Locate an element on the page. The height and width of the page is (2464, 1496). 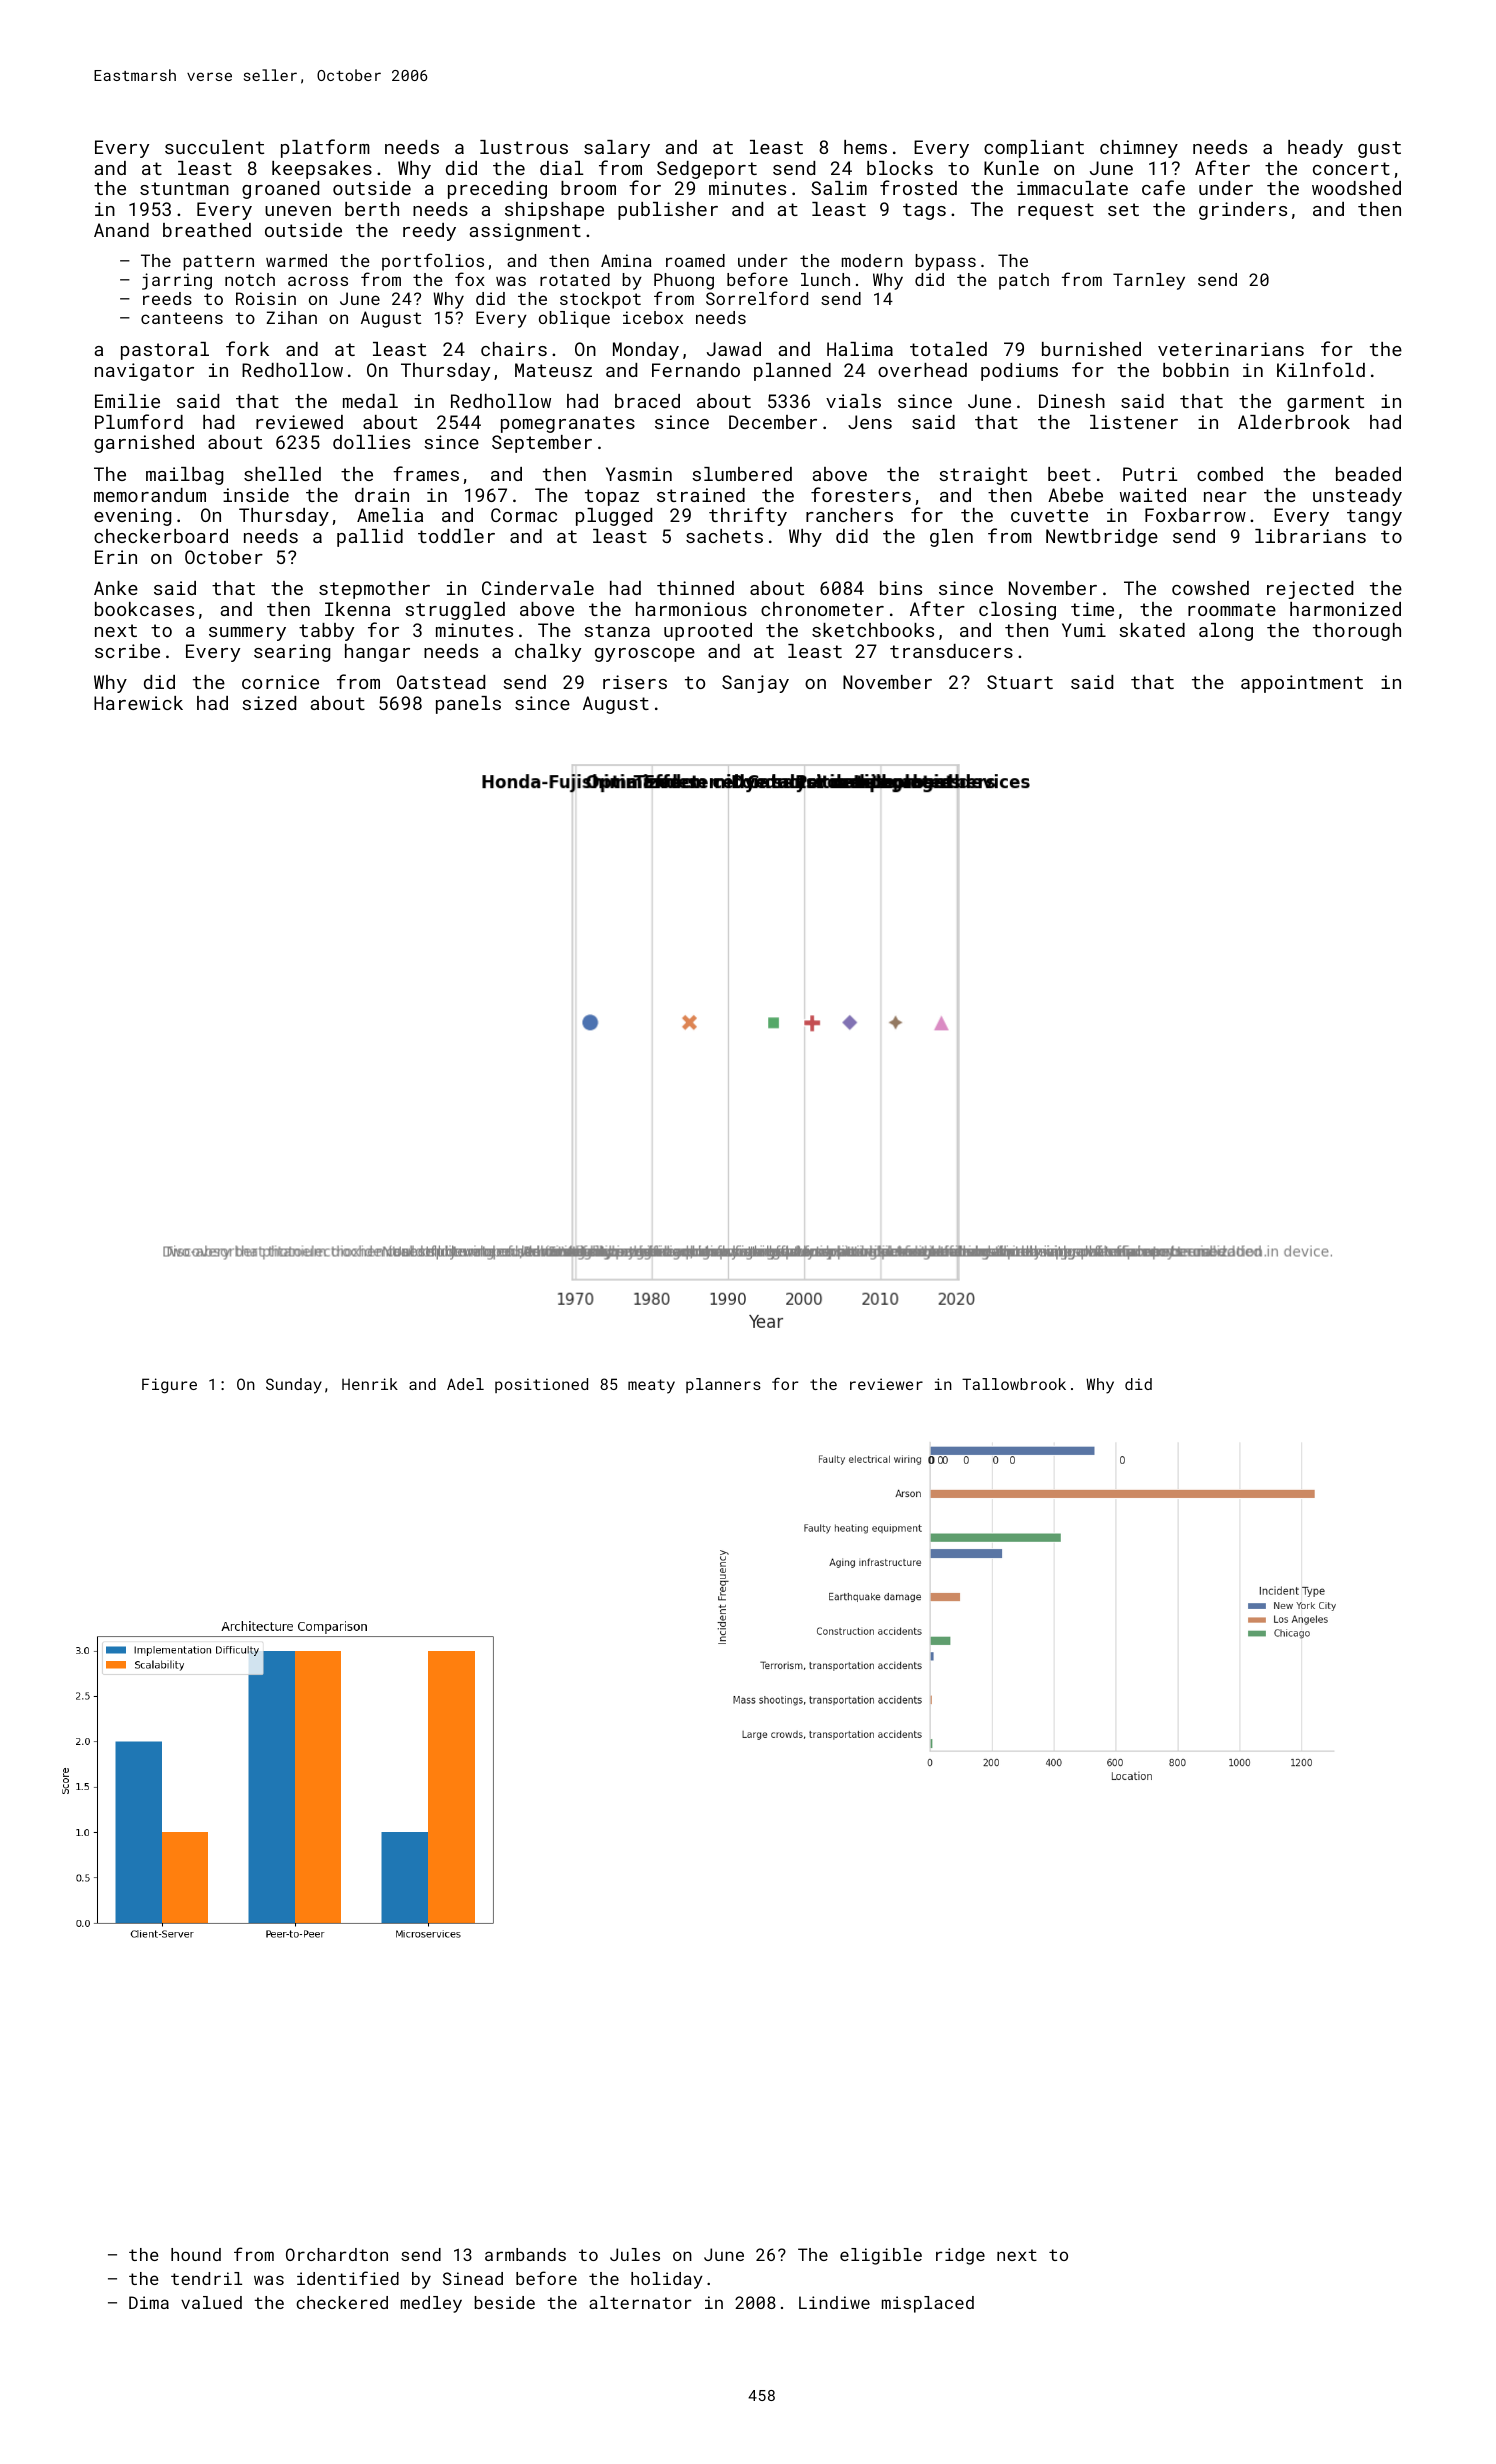
identified is located at coordinates (348, 2278).
